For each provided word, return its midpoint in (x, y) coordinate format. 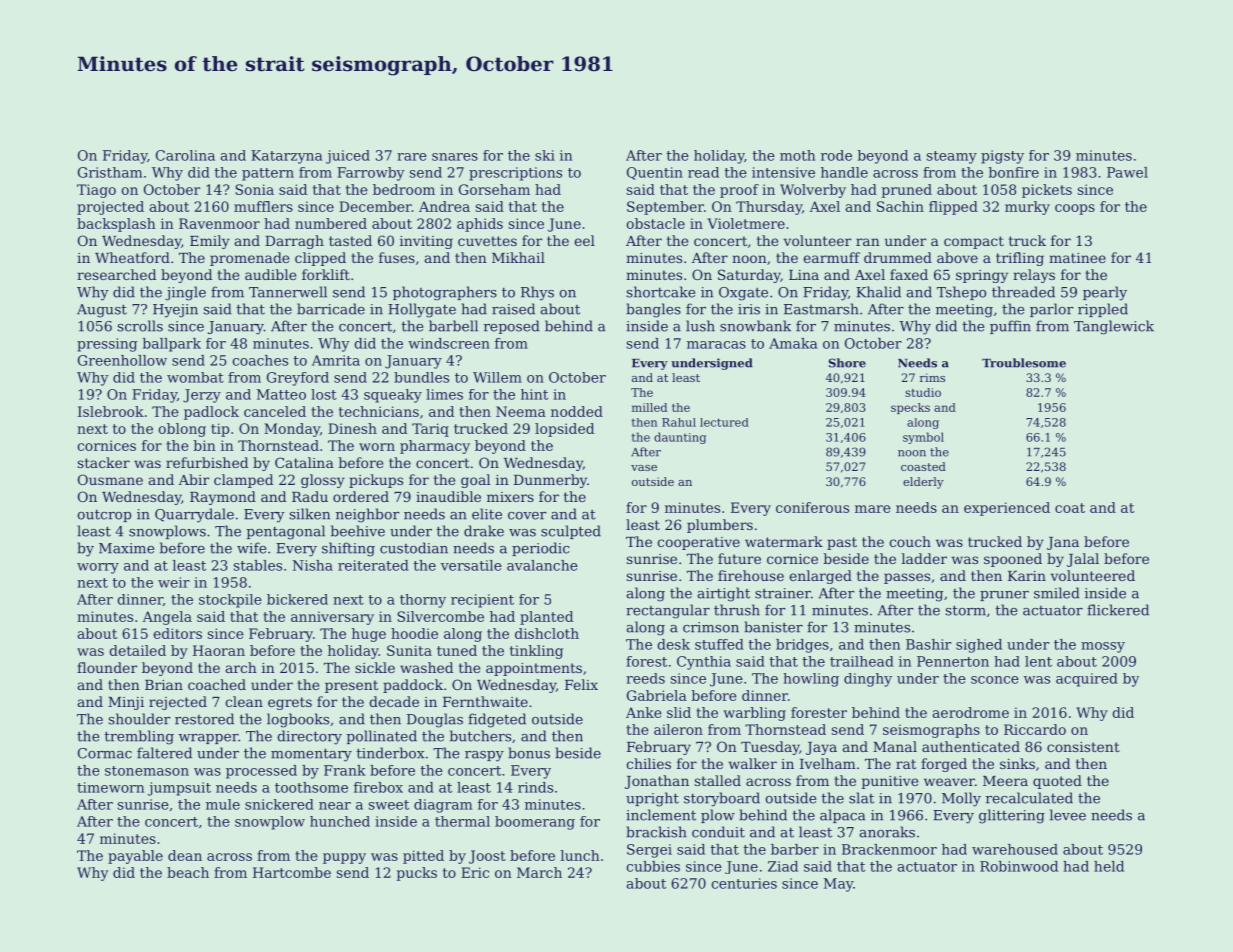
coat (1070, 508)
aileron (678, 729)
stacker (104, 462)
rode (836, 155)
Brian (164, 685)
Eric (475, 872)
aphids (480, 225)
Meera (1005, 781)
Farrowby (371, 174)
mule (223, 804)
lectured (724, 422)
